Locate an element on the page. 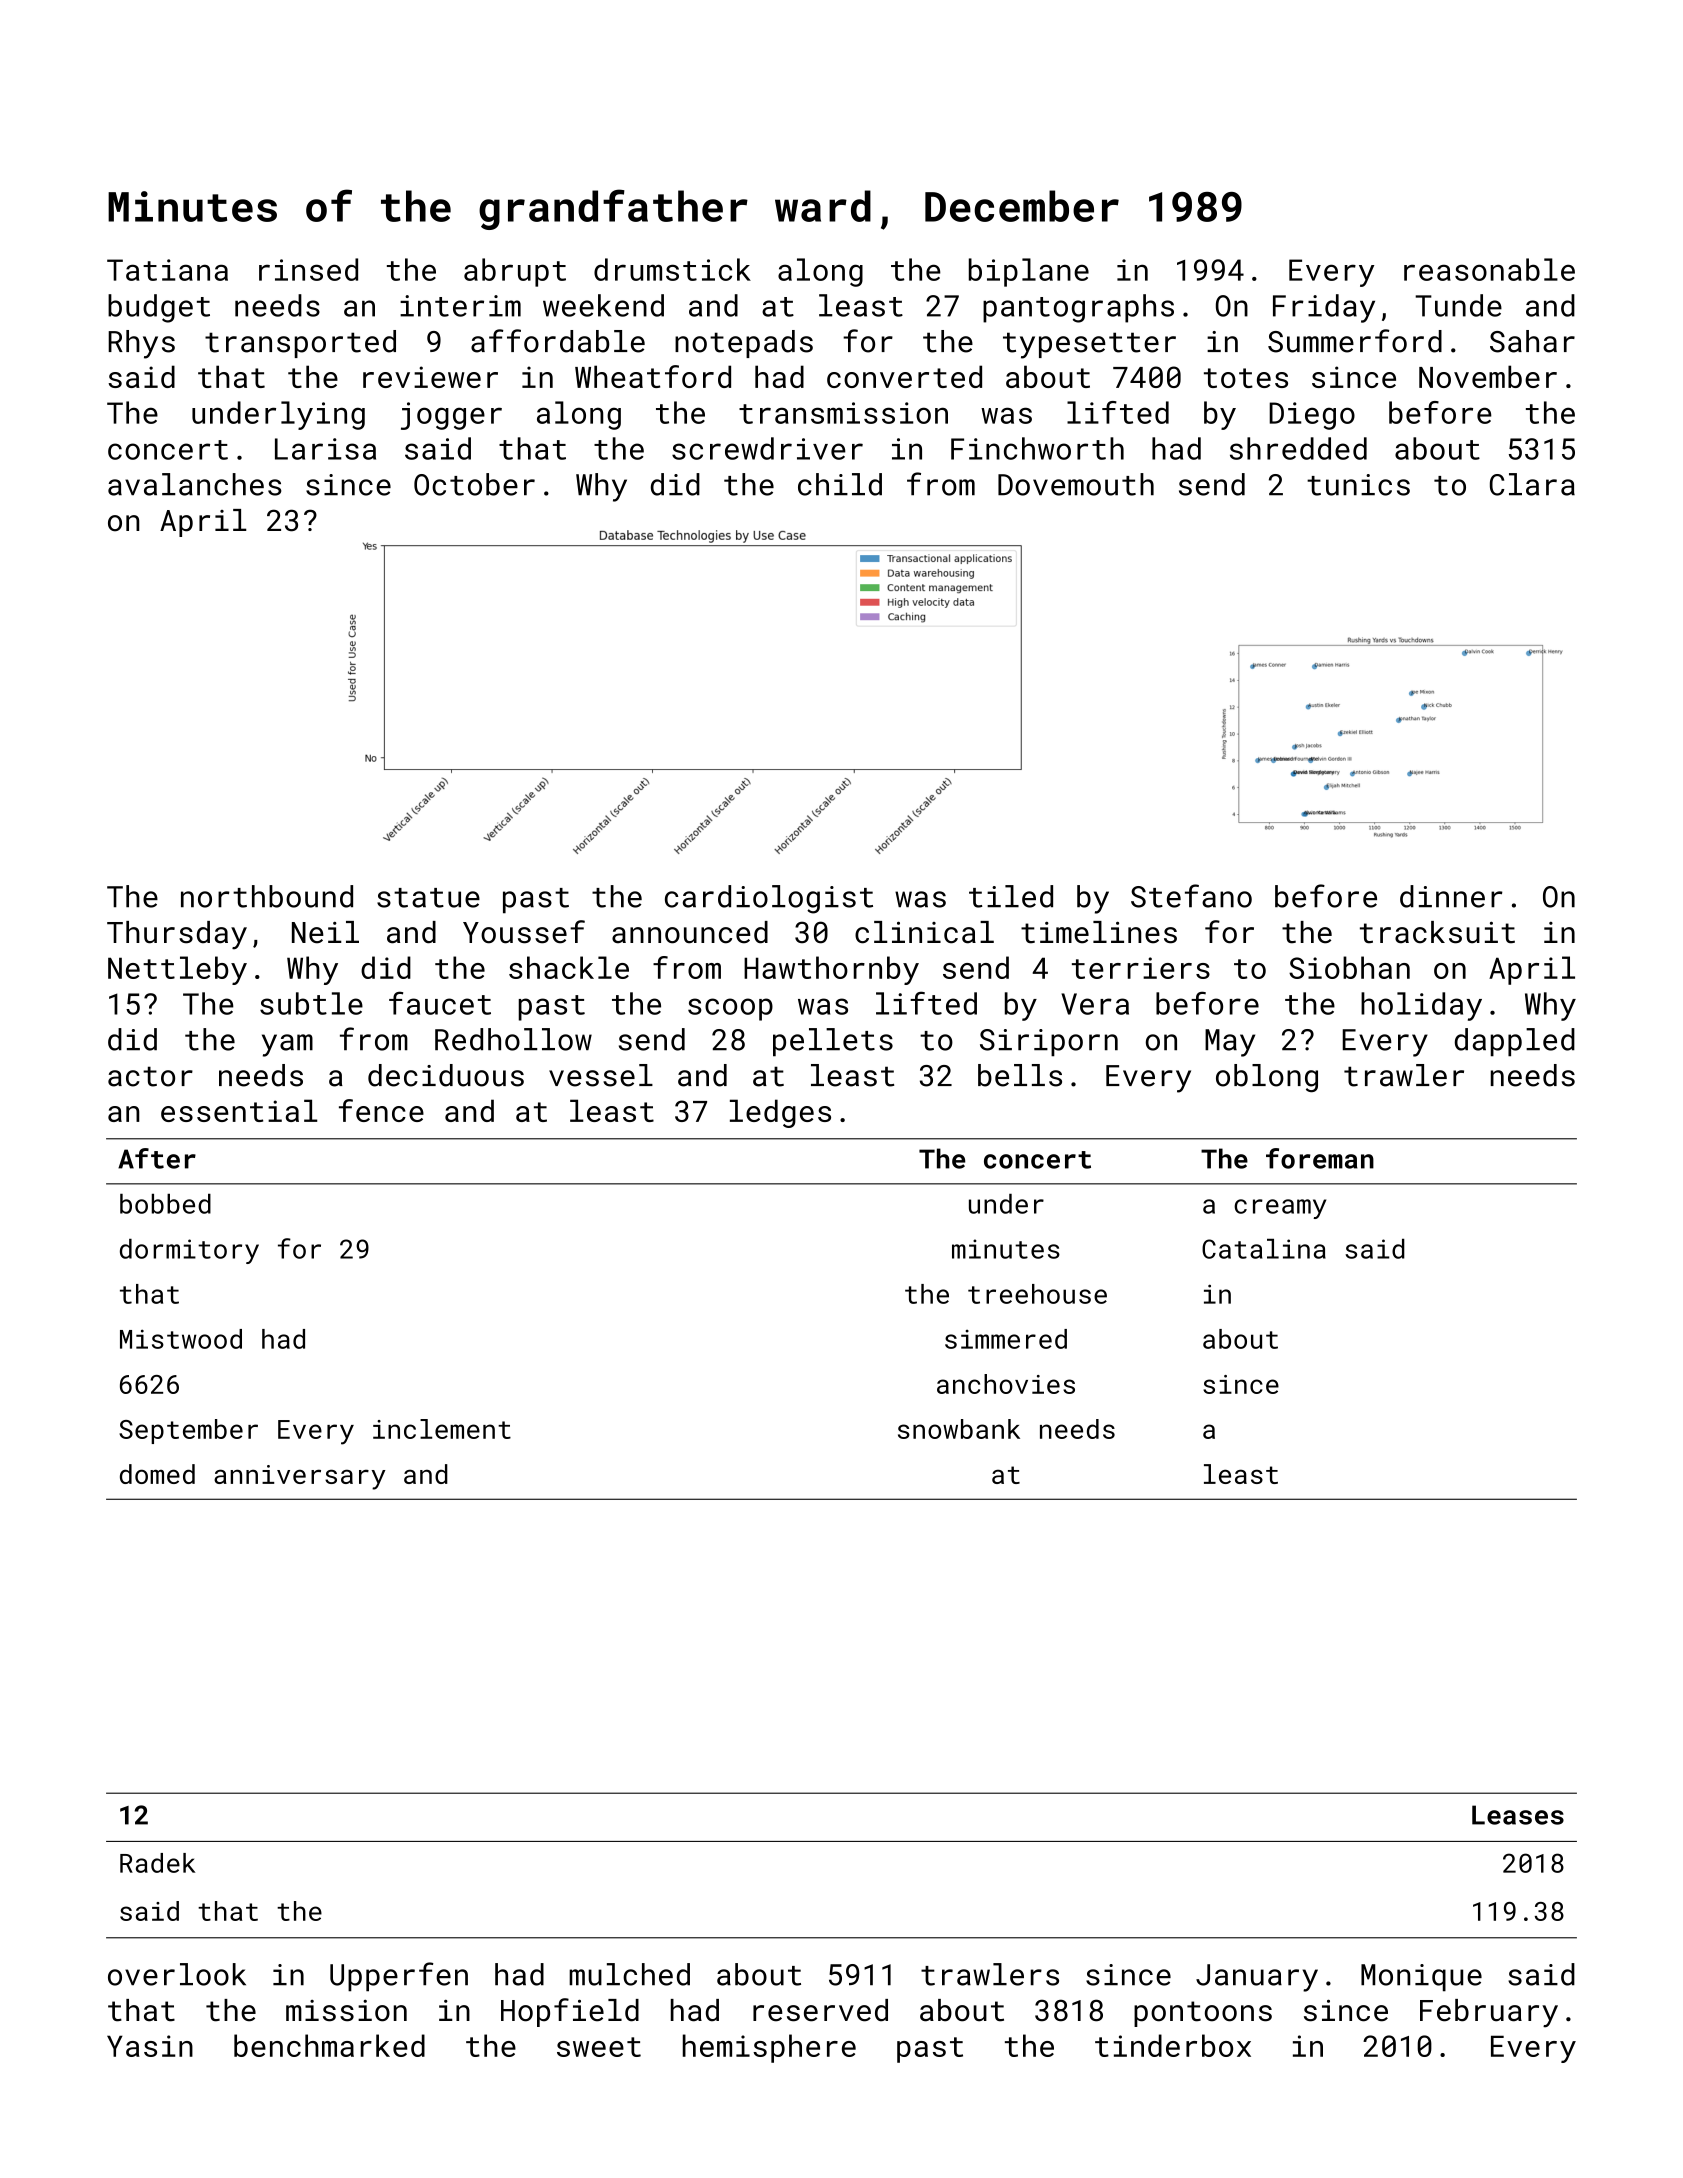 This page has width=1683, height=2178. bells is located at coordinates (1020, 1075).
